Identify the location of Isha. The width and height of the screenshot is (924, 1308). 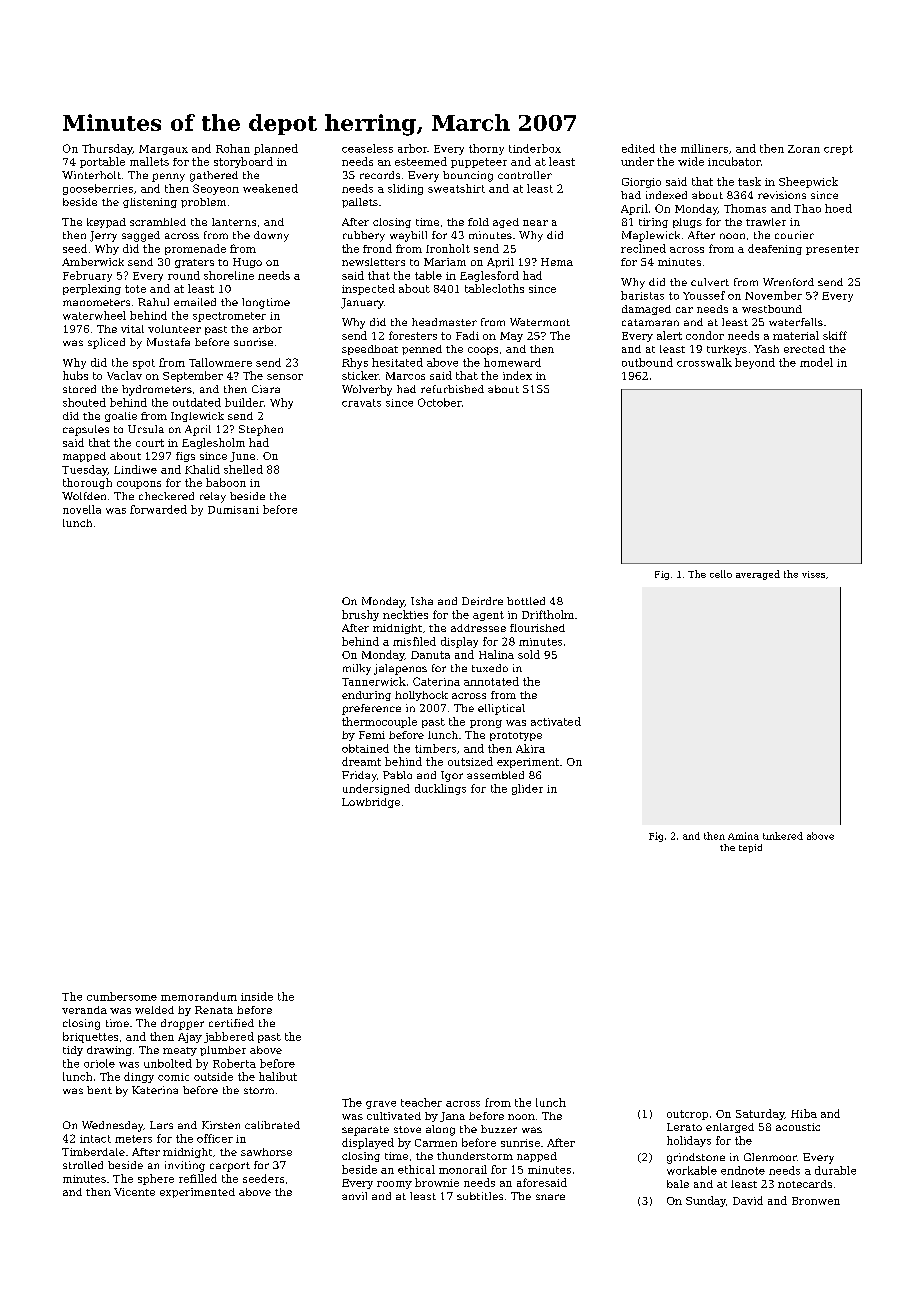
(422, 601).
